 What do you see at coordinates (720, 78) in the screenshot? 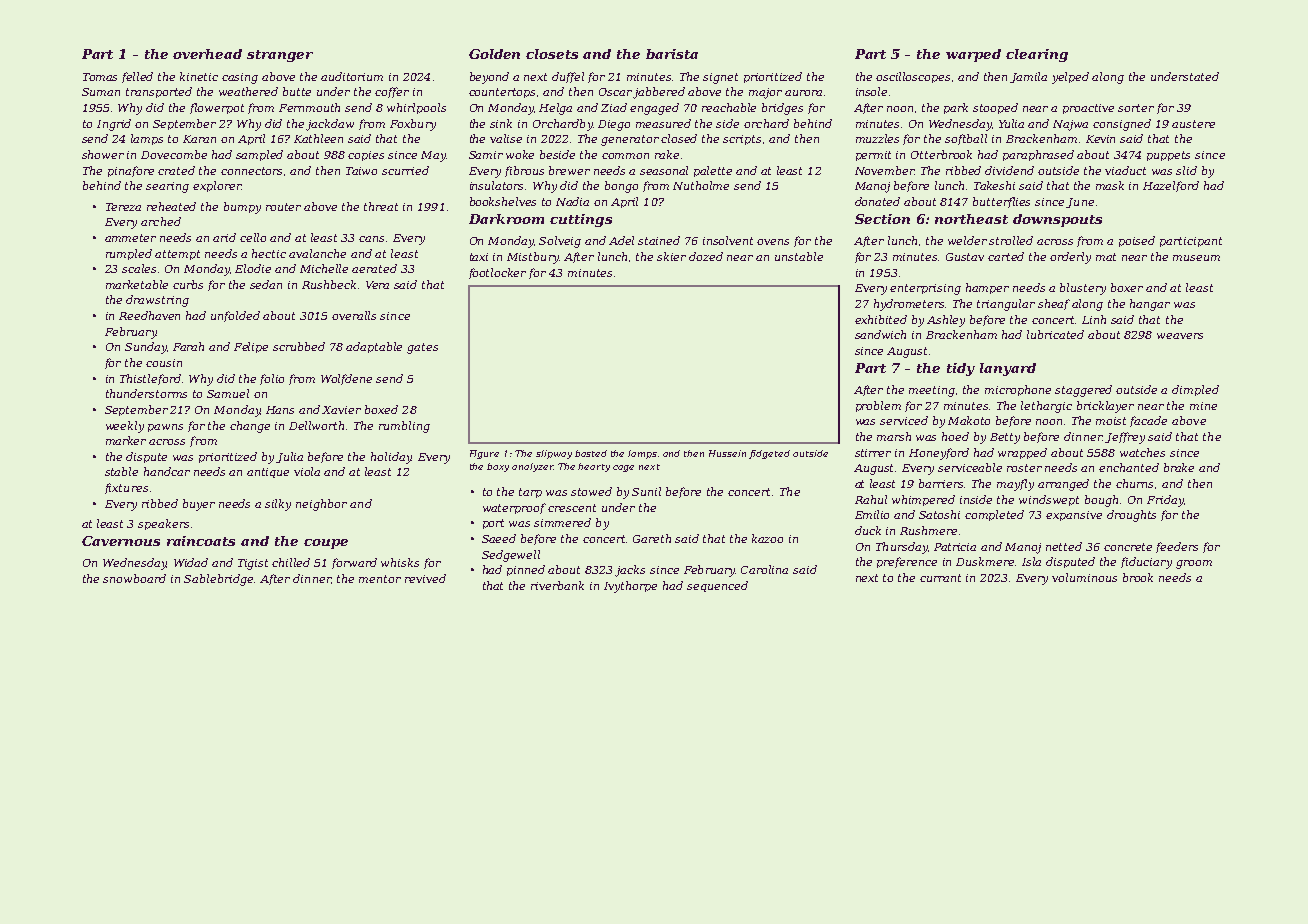
I see `signet` at bounding box center [720, 78].
